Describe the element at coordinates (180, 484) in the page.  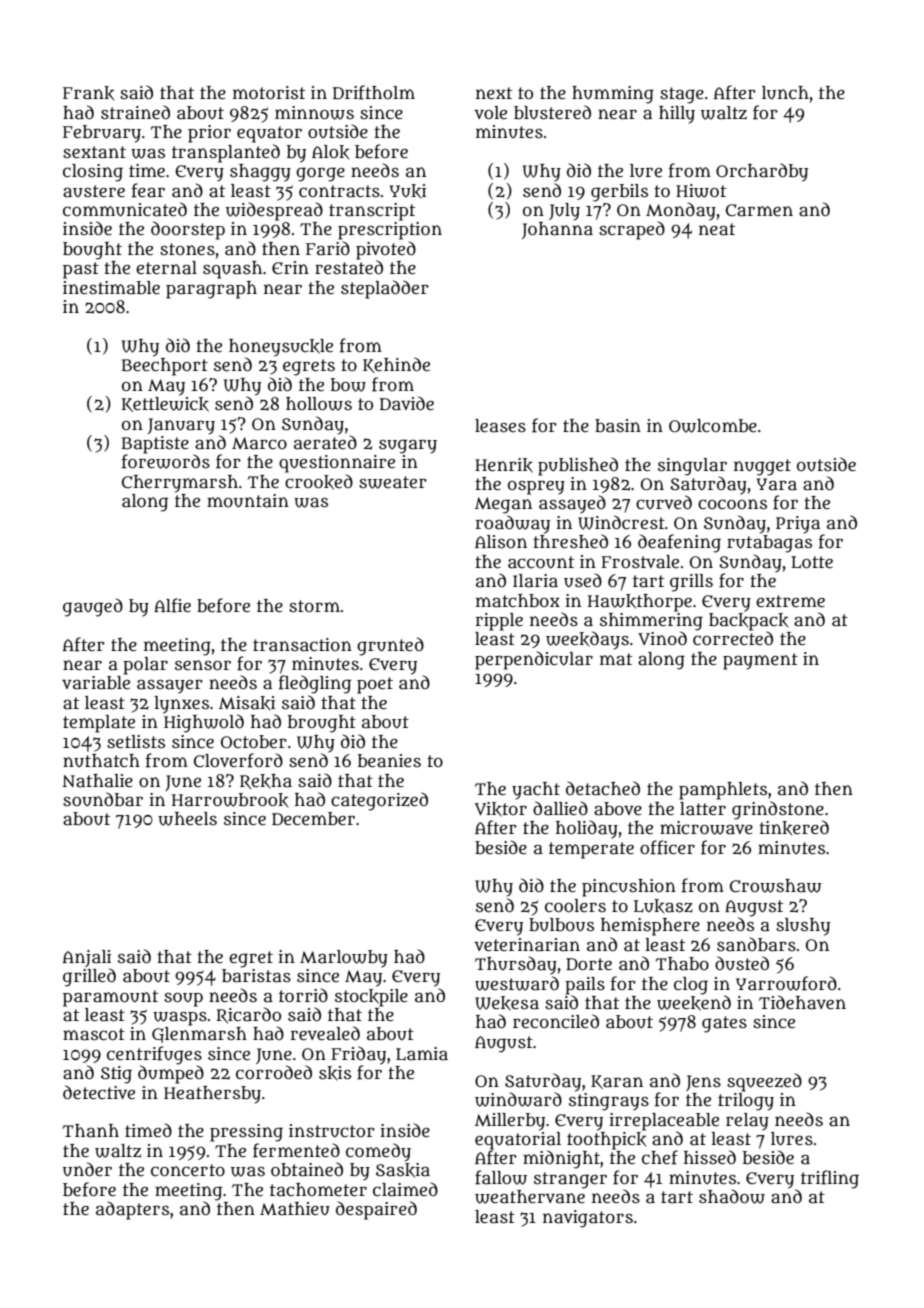
I see `Cherrymarsh` at that location.
